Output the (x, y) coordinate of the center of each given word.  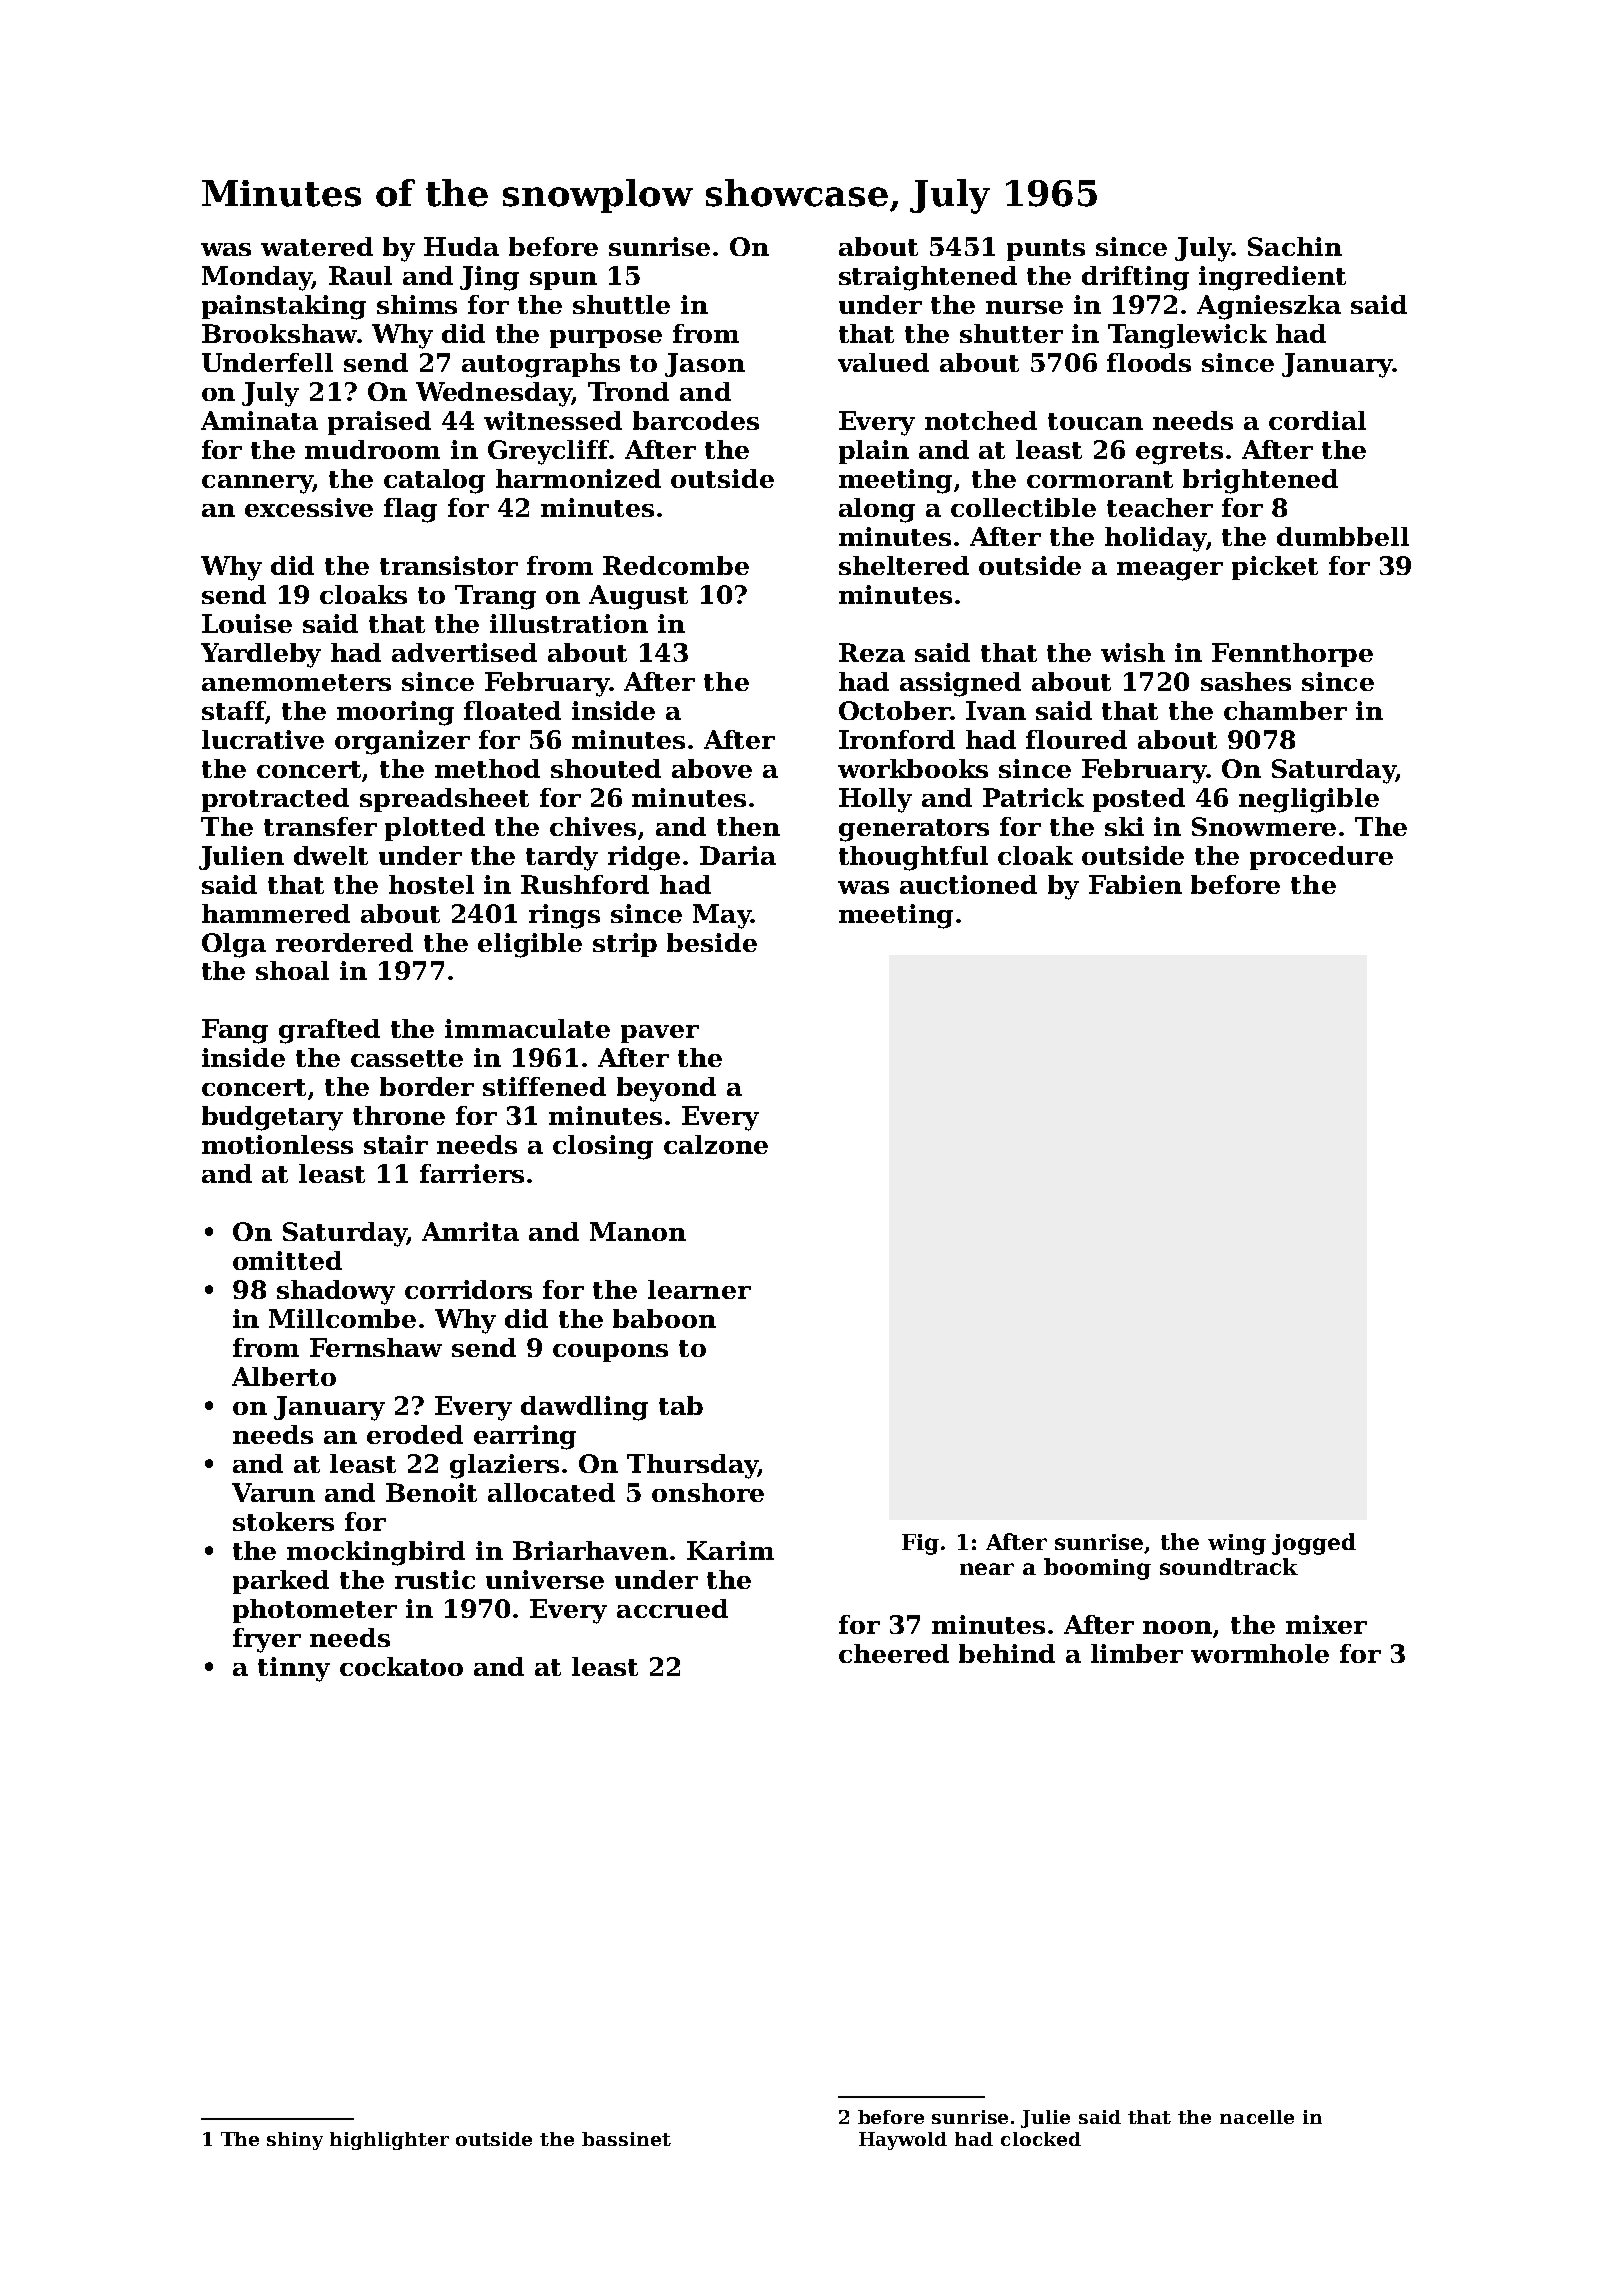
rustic (435, 1579)
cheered (894, 1653)
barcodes (696, 420)
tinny (294, 1669)
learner (699, 1289)
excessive (309, 507)
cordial (1317, 420)
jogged (1314, 1544)
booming (1097, 1569)
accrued (672, 1608)
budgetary (272, 1118)
